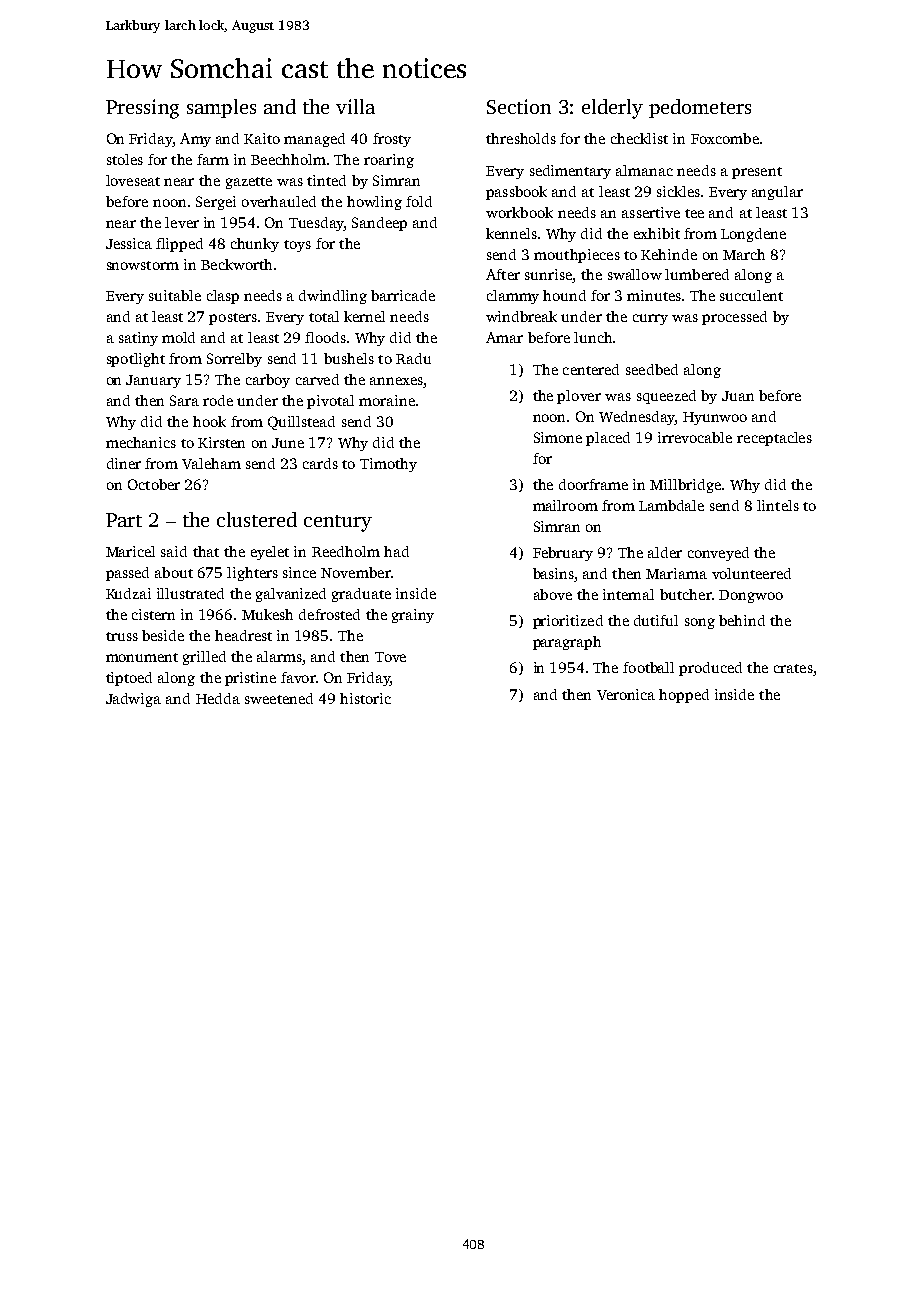 Image resolution: width=924 pixels, height=1314 pixels. Describe the element at coordinates (355, 106) in the page. I see `villa` at that location.
